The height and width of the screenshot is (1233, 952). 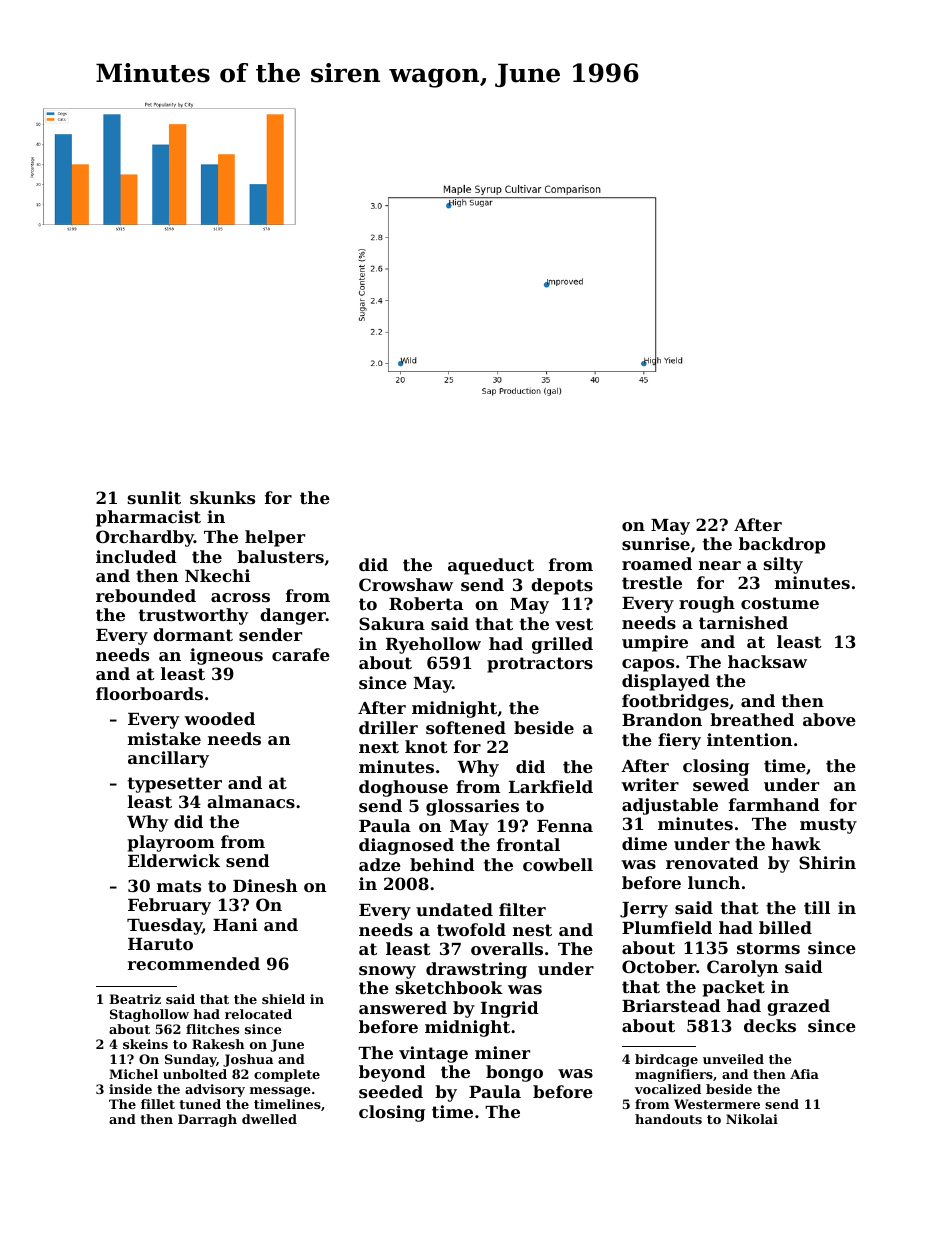 I want to click on sunlit, so click(x=154, y=497).
